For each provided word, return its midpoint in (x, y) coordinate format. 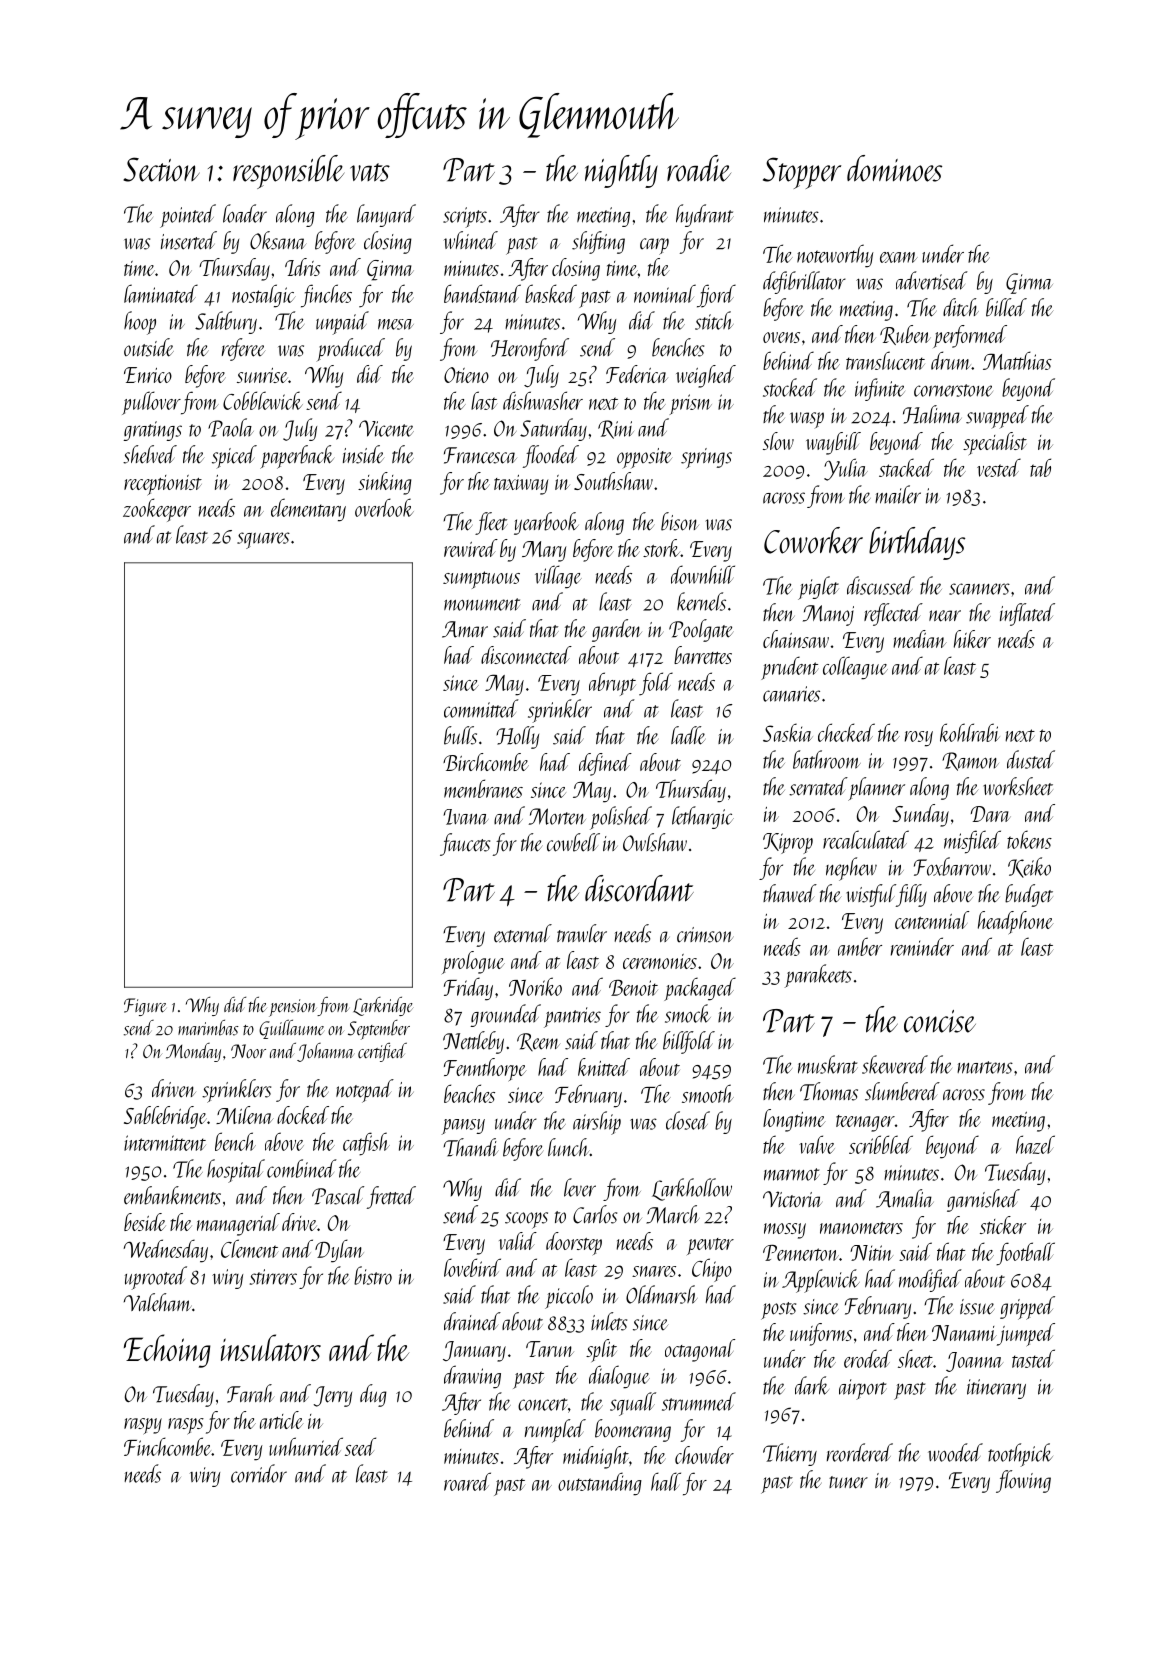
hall (666, 1481)
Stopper (802, 173)
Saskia (787, 732)
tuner (848, 1482)
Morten (557, 816)
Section (161, 169)
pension (293, 1008)
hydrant (705, 215)
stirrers (273, 1277)
